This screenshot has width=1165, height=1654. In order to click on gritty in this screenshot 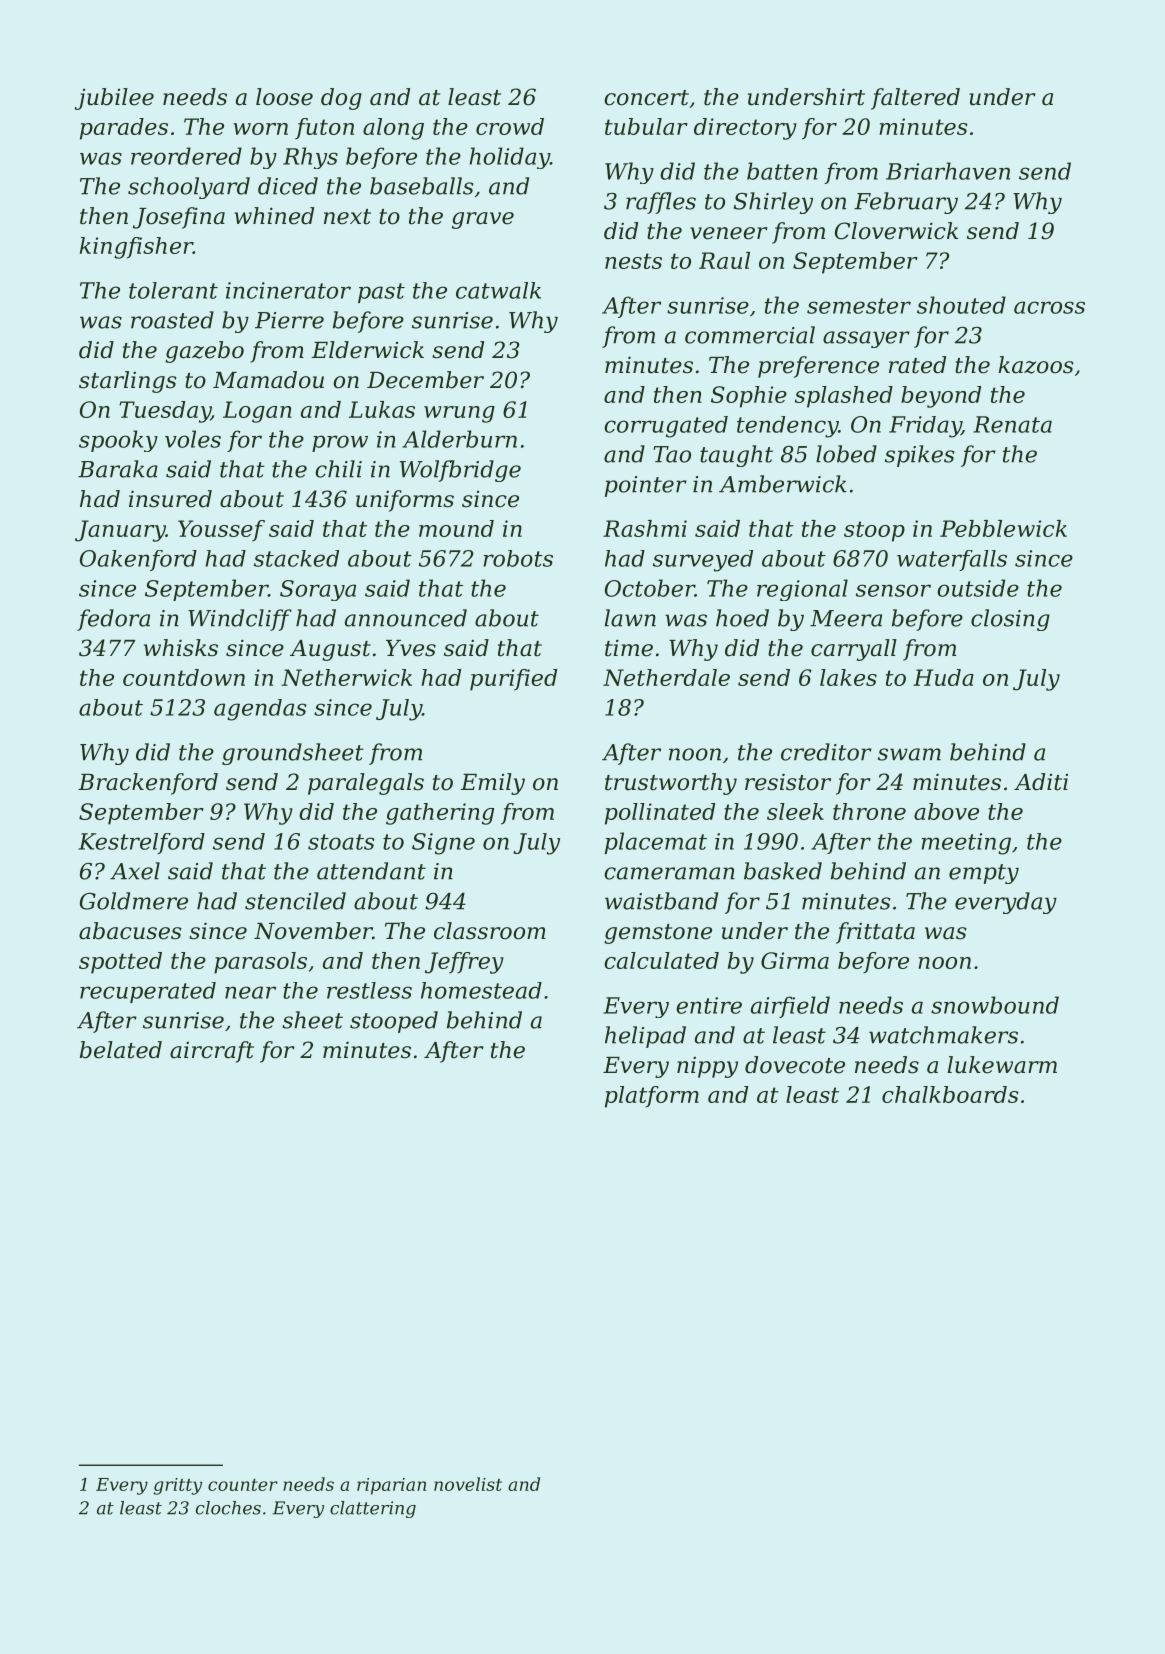, I will do `click(177, 1486)`.
